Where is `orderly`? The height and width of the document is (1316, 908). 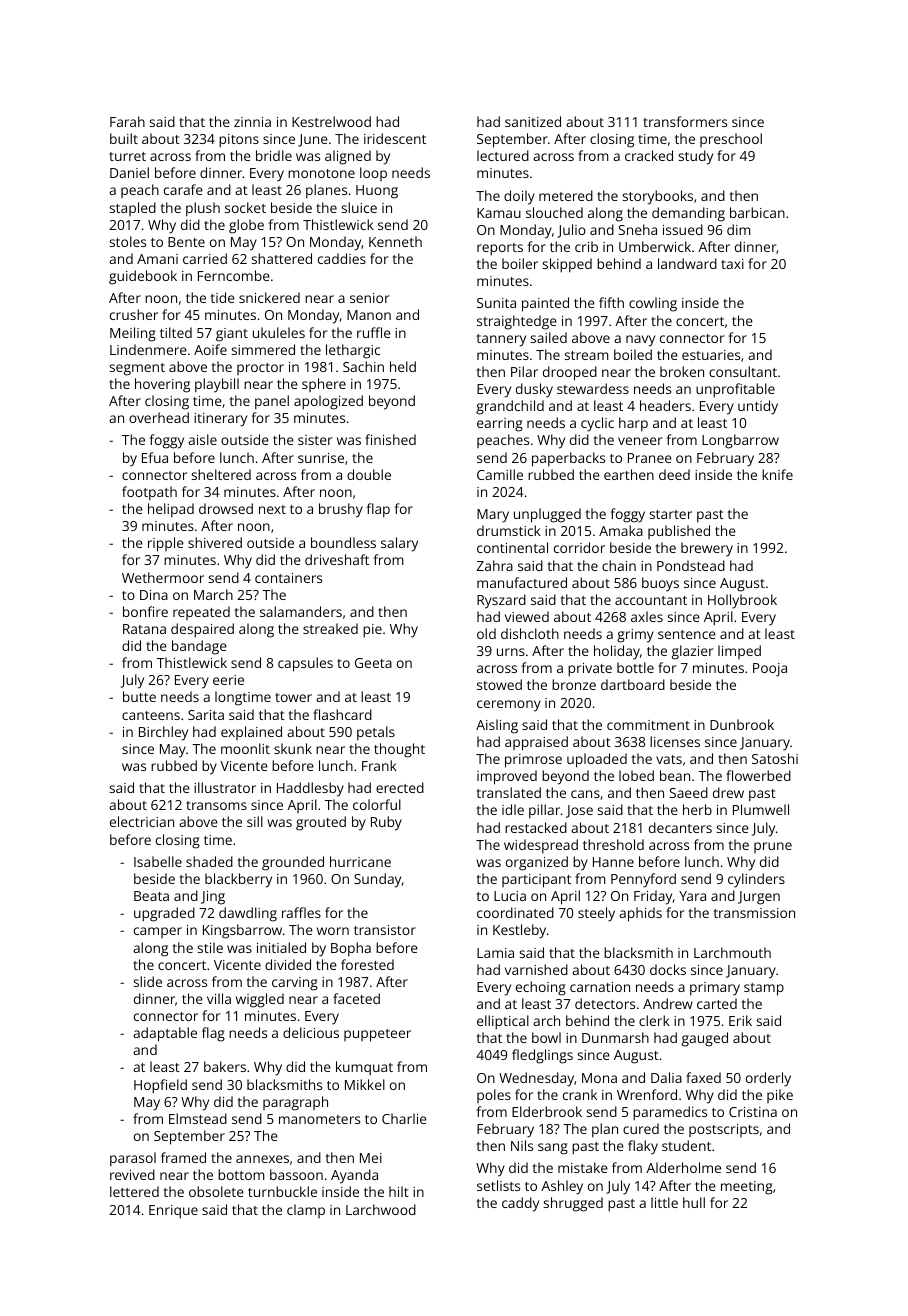
orderly is located at coordinates (768, 1079).
